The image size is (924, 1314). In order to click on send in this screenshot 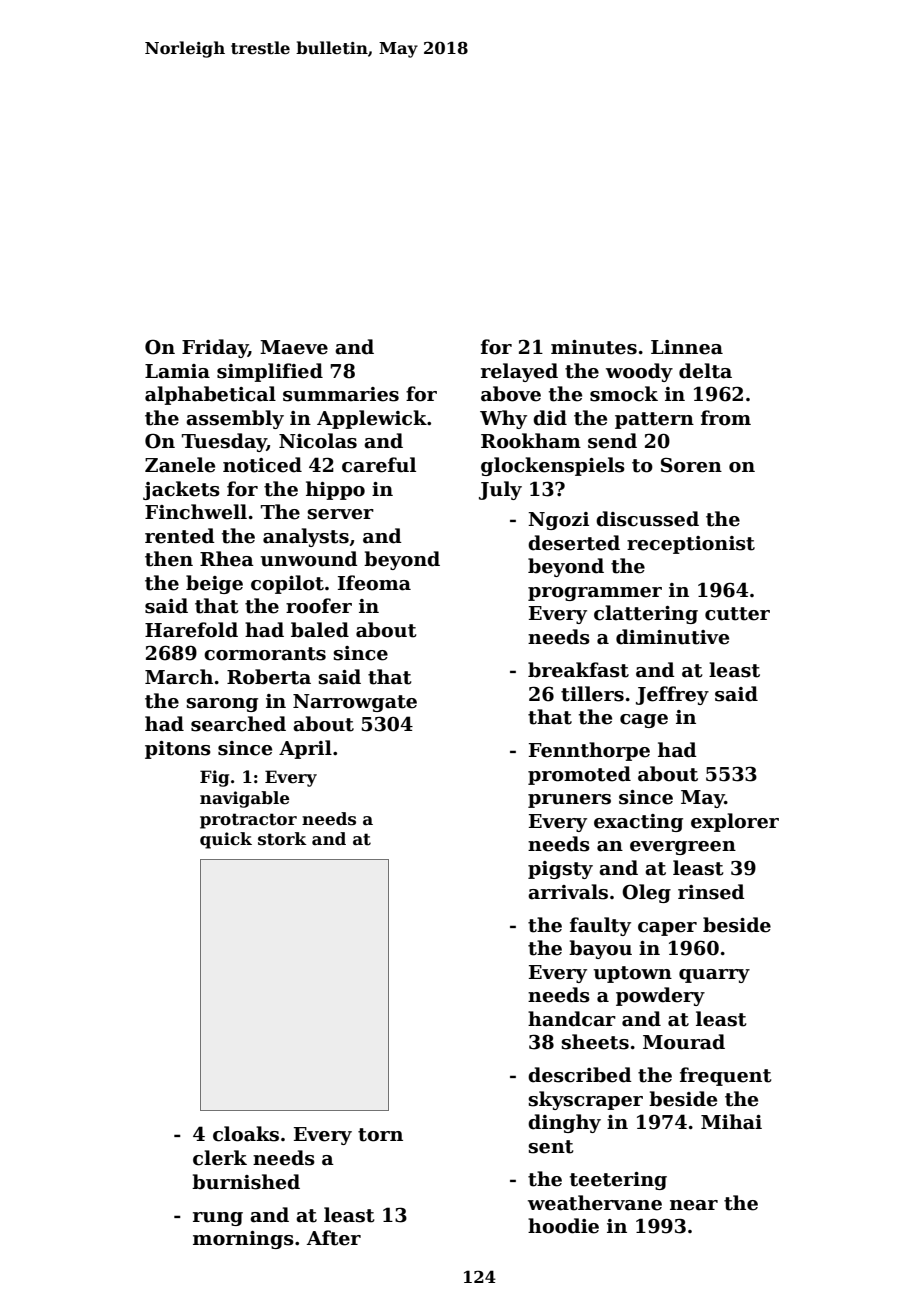, I will do `click(612, 441)`.
